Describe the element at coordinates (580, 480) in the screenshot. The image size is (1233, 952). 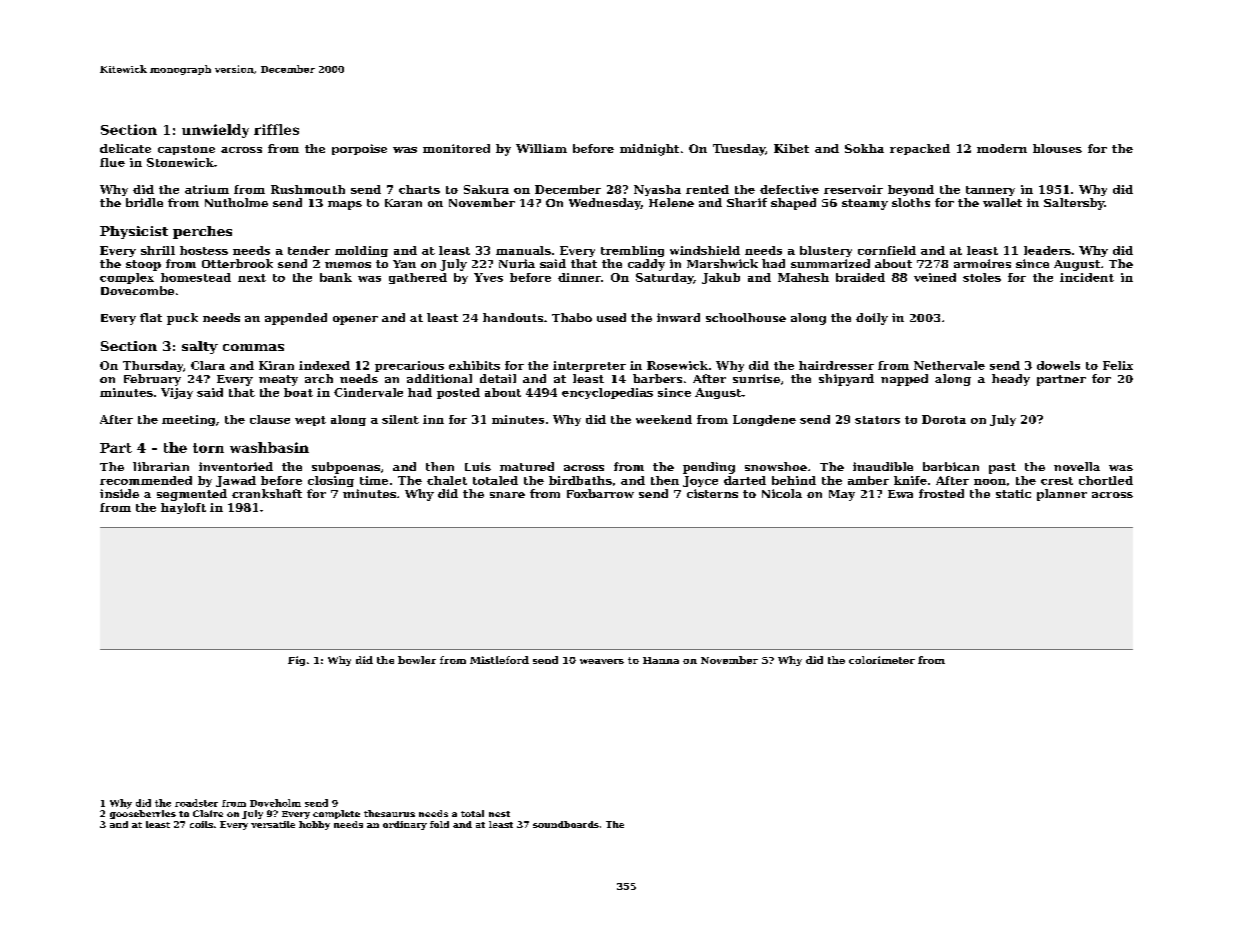
I see `birdbaths` at that location.
